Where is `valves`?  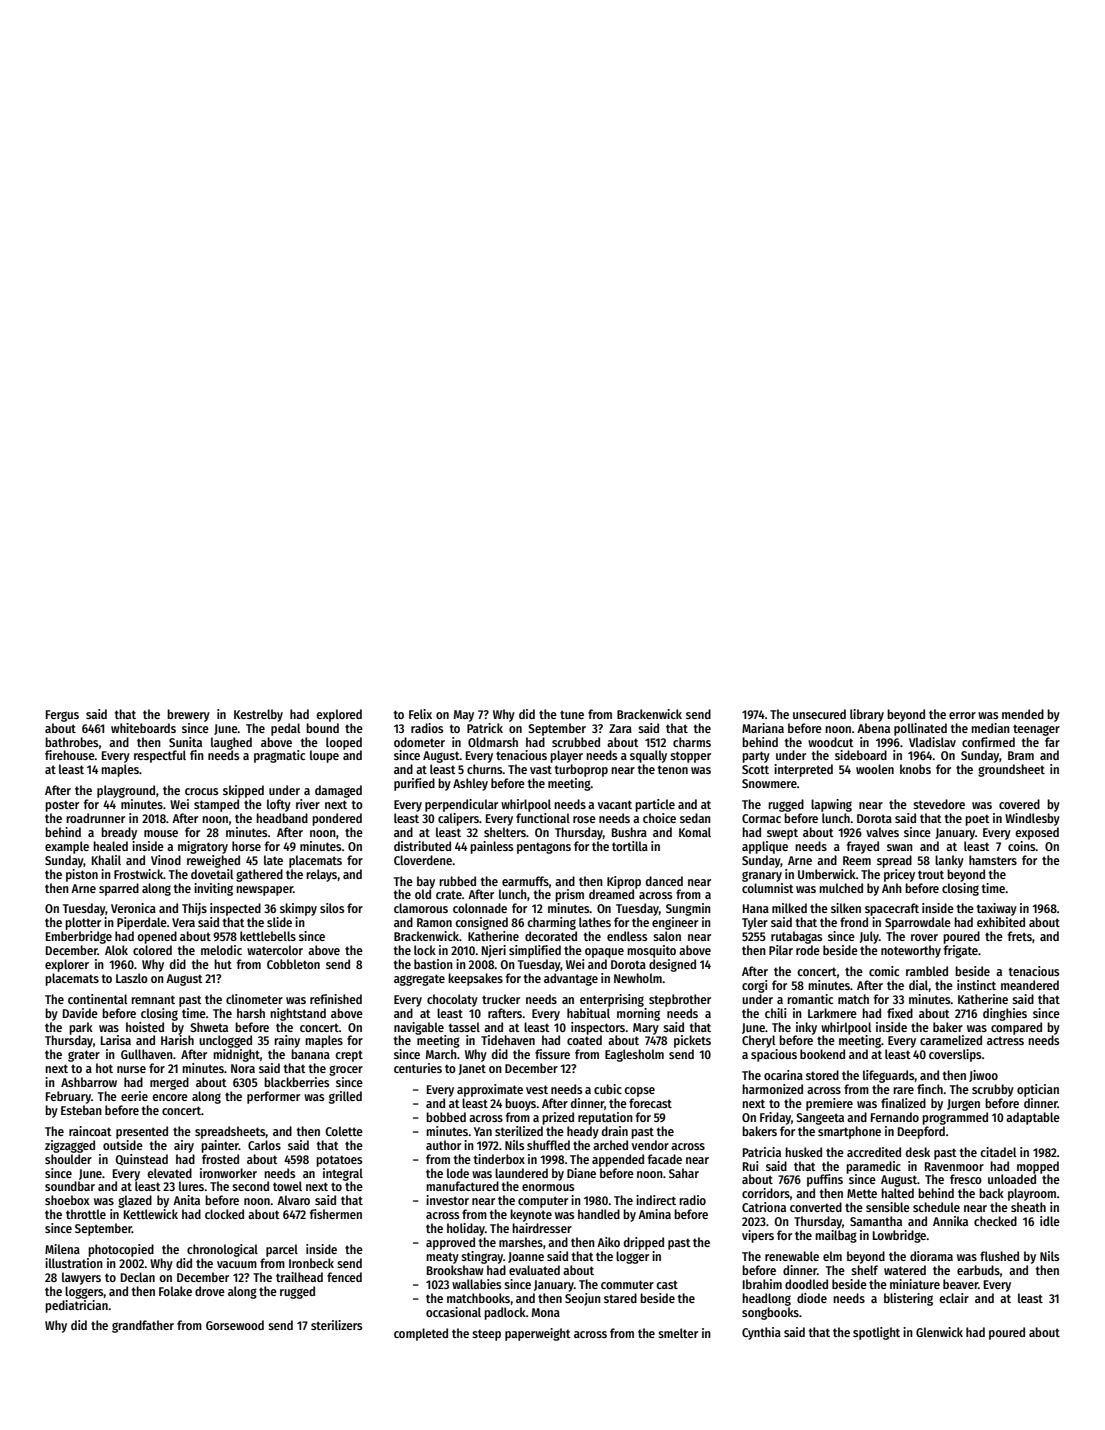
valves is located at coordinates (882, 832).
